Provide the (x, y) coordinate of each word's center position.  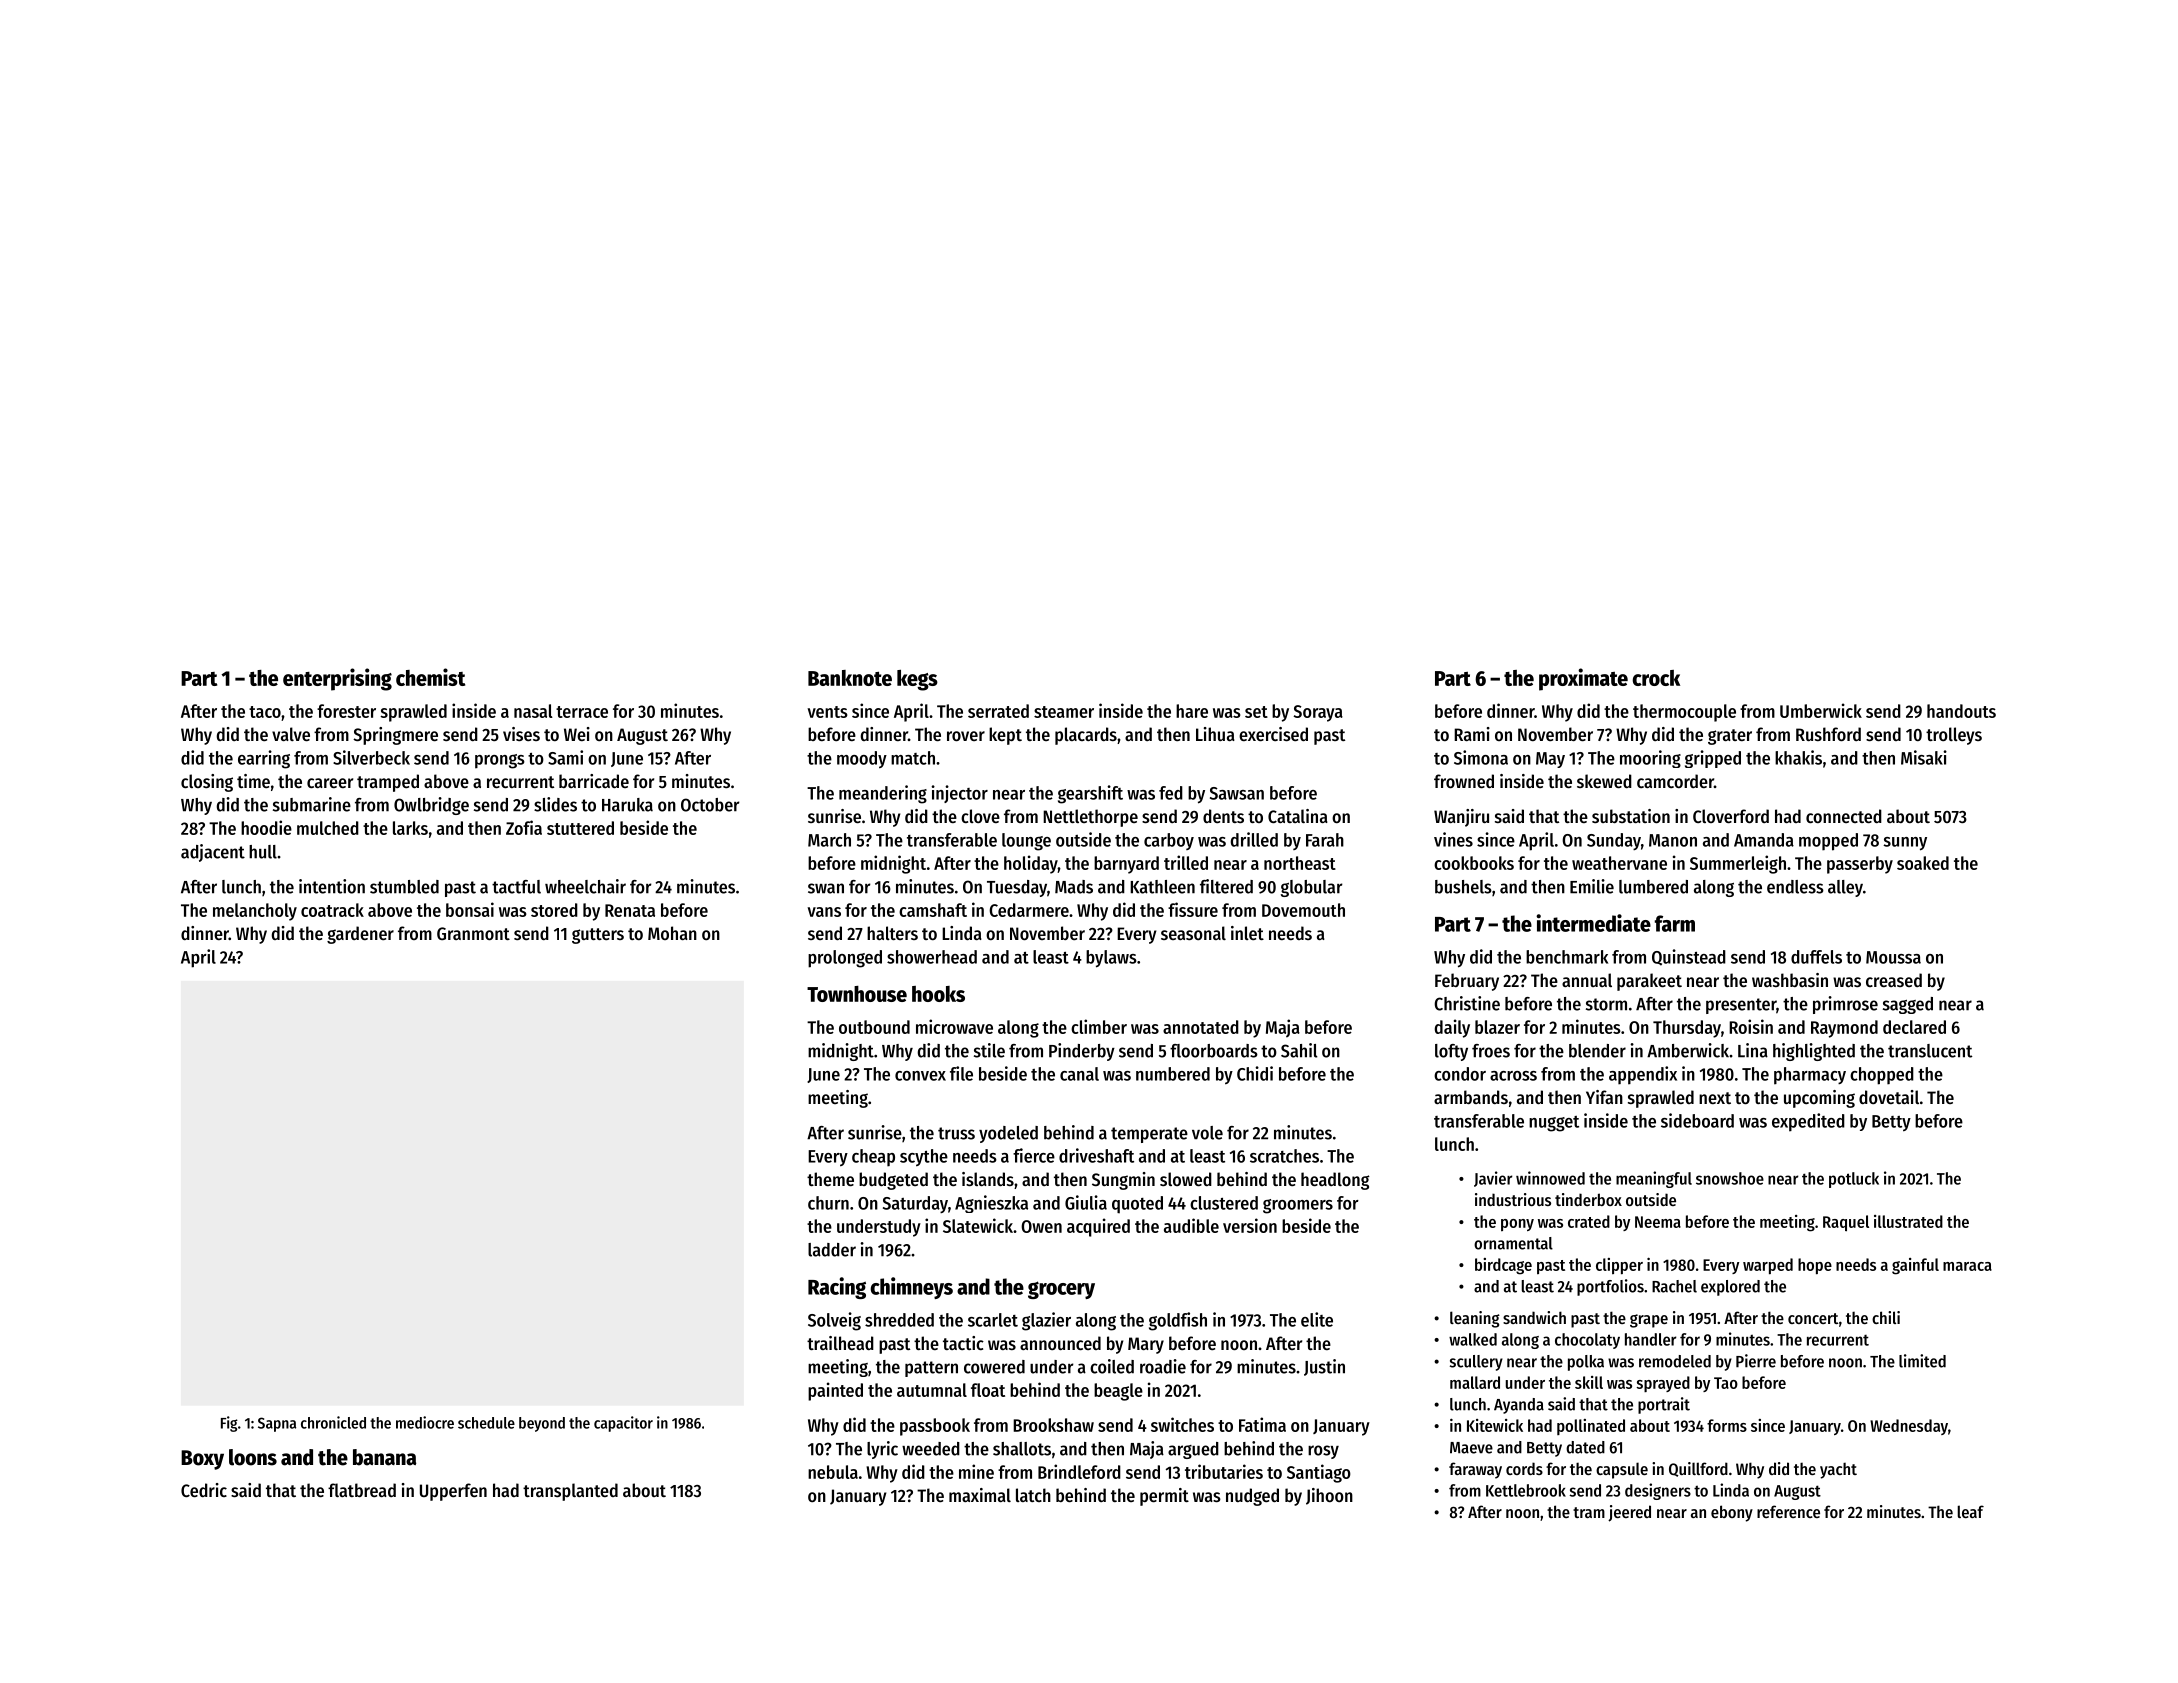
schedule (486, 1423)
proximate (1583, 679)
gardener (360, 935)
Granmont (473, 933)
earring (264, 759)
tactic (963, 1343)
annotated (1201, 1027)
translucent (1930, 1051)
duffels (1816, 957)
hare (1192, 711)
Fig (229, 1424)
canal (1079, 1074)
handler (1650, 1339)
